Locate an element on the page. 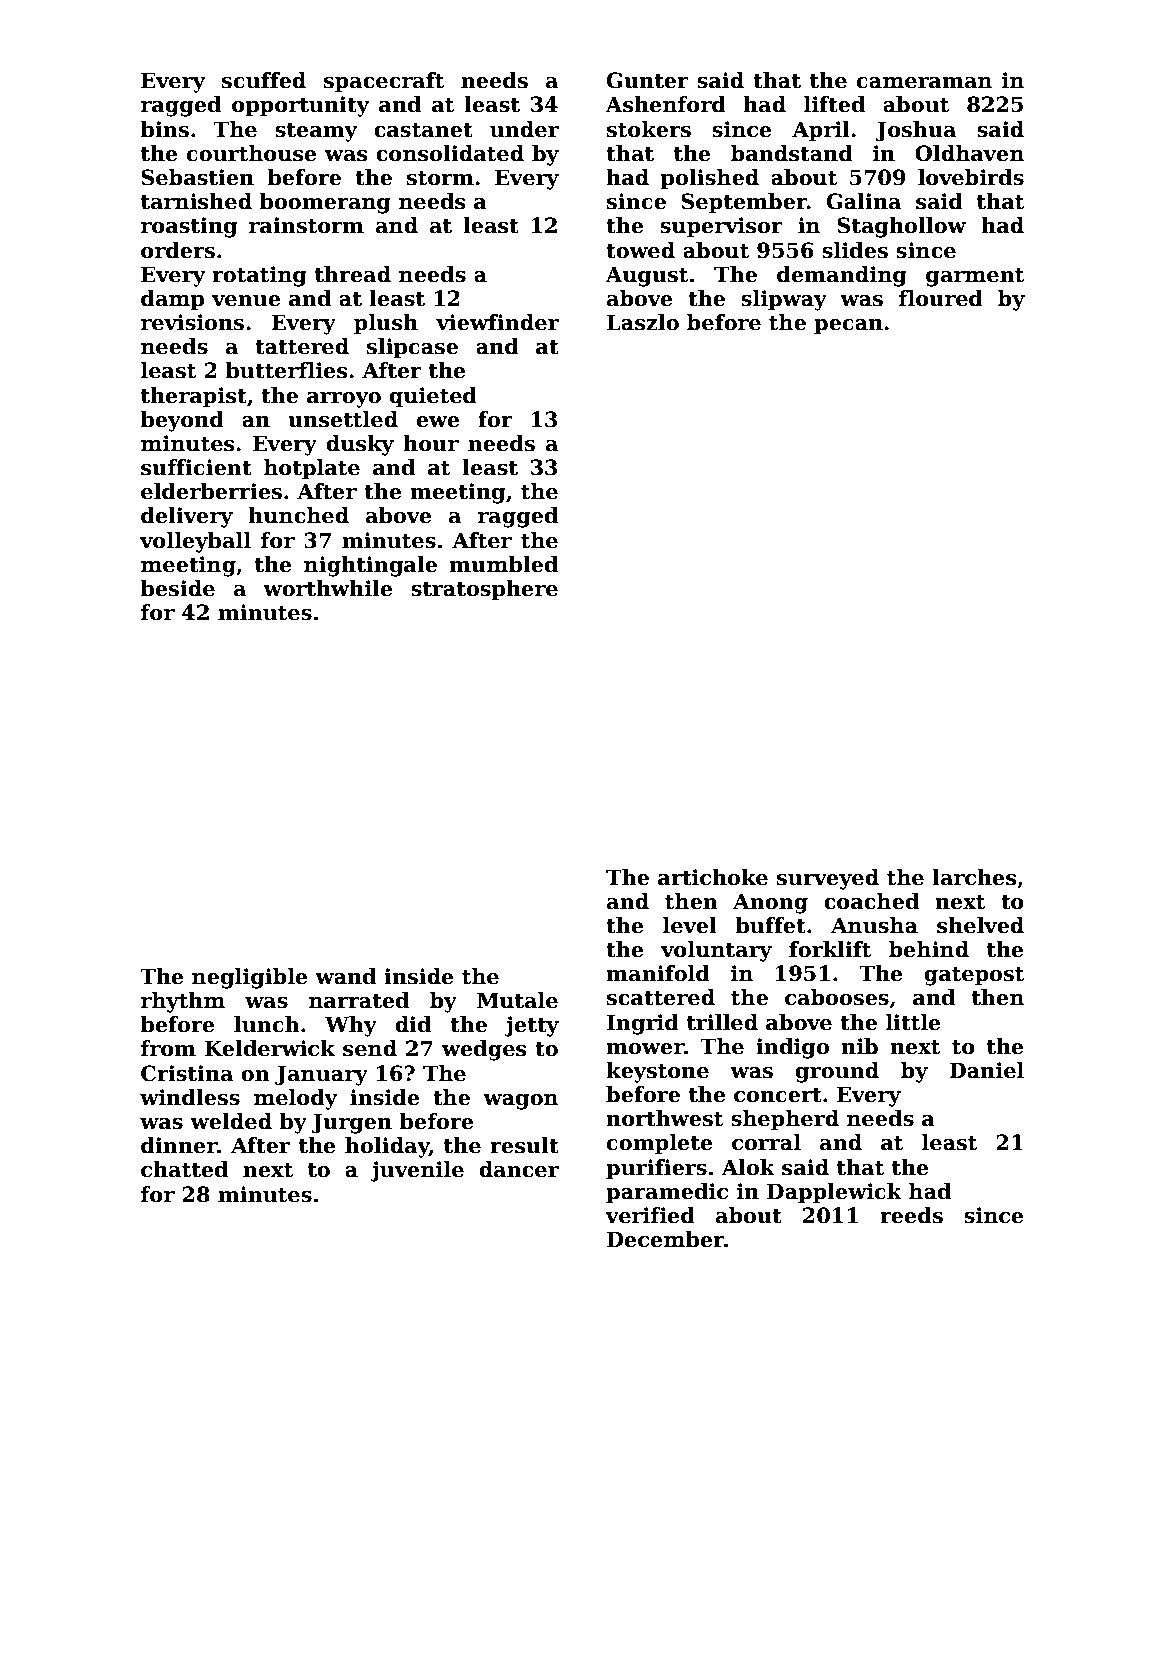 This document has width=1165, height=1654. floured is located at coordinates (941, 298).
